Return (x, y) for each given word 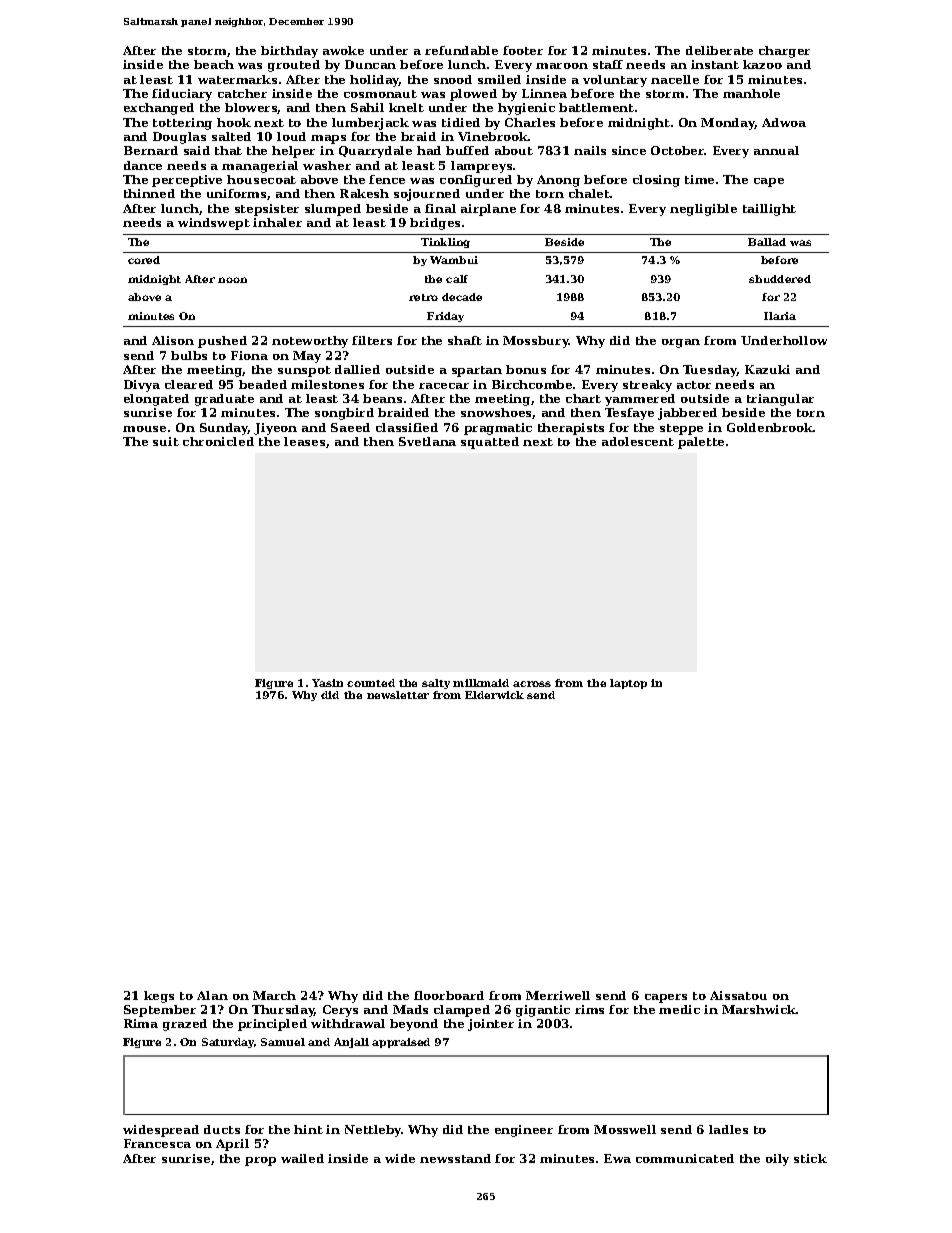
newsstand (455, 1158)
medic (679, 1009)
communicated (685, 1158)
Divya (142, 386)
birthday (289, 52)
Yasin (327, 683)
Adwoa (784, 122)
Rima (141, 1023)
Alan (212, 995)
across (532, 684)
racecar (444, 386)
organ (681, 343)
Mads (410, 1009)
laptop (628, 684)
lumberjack (370, 124)
